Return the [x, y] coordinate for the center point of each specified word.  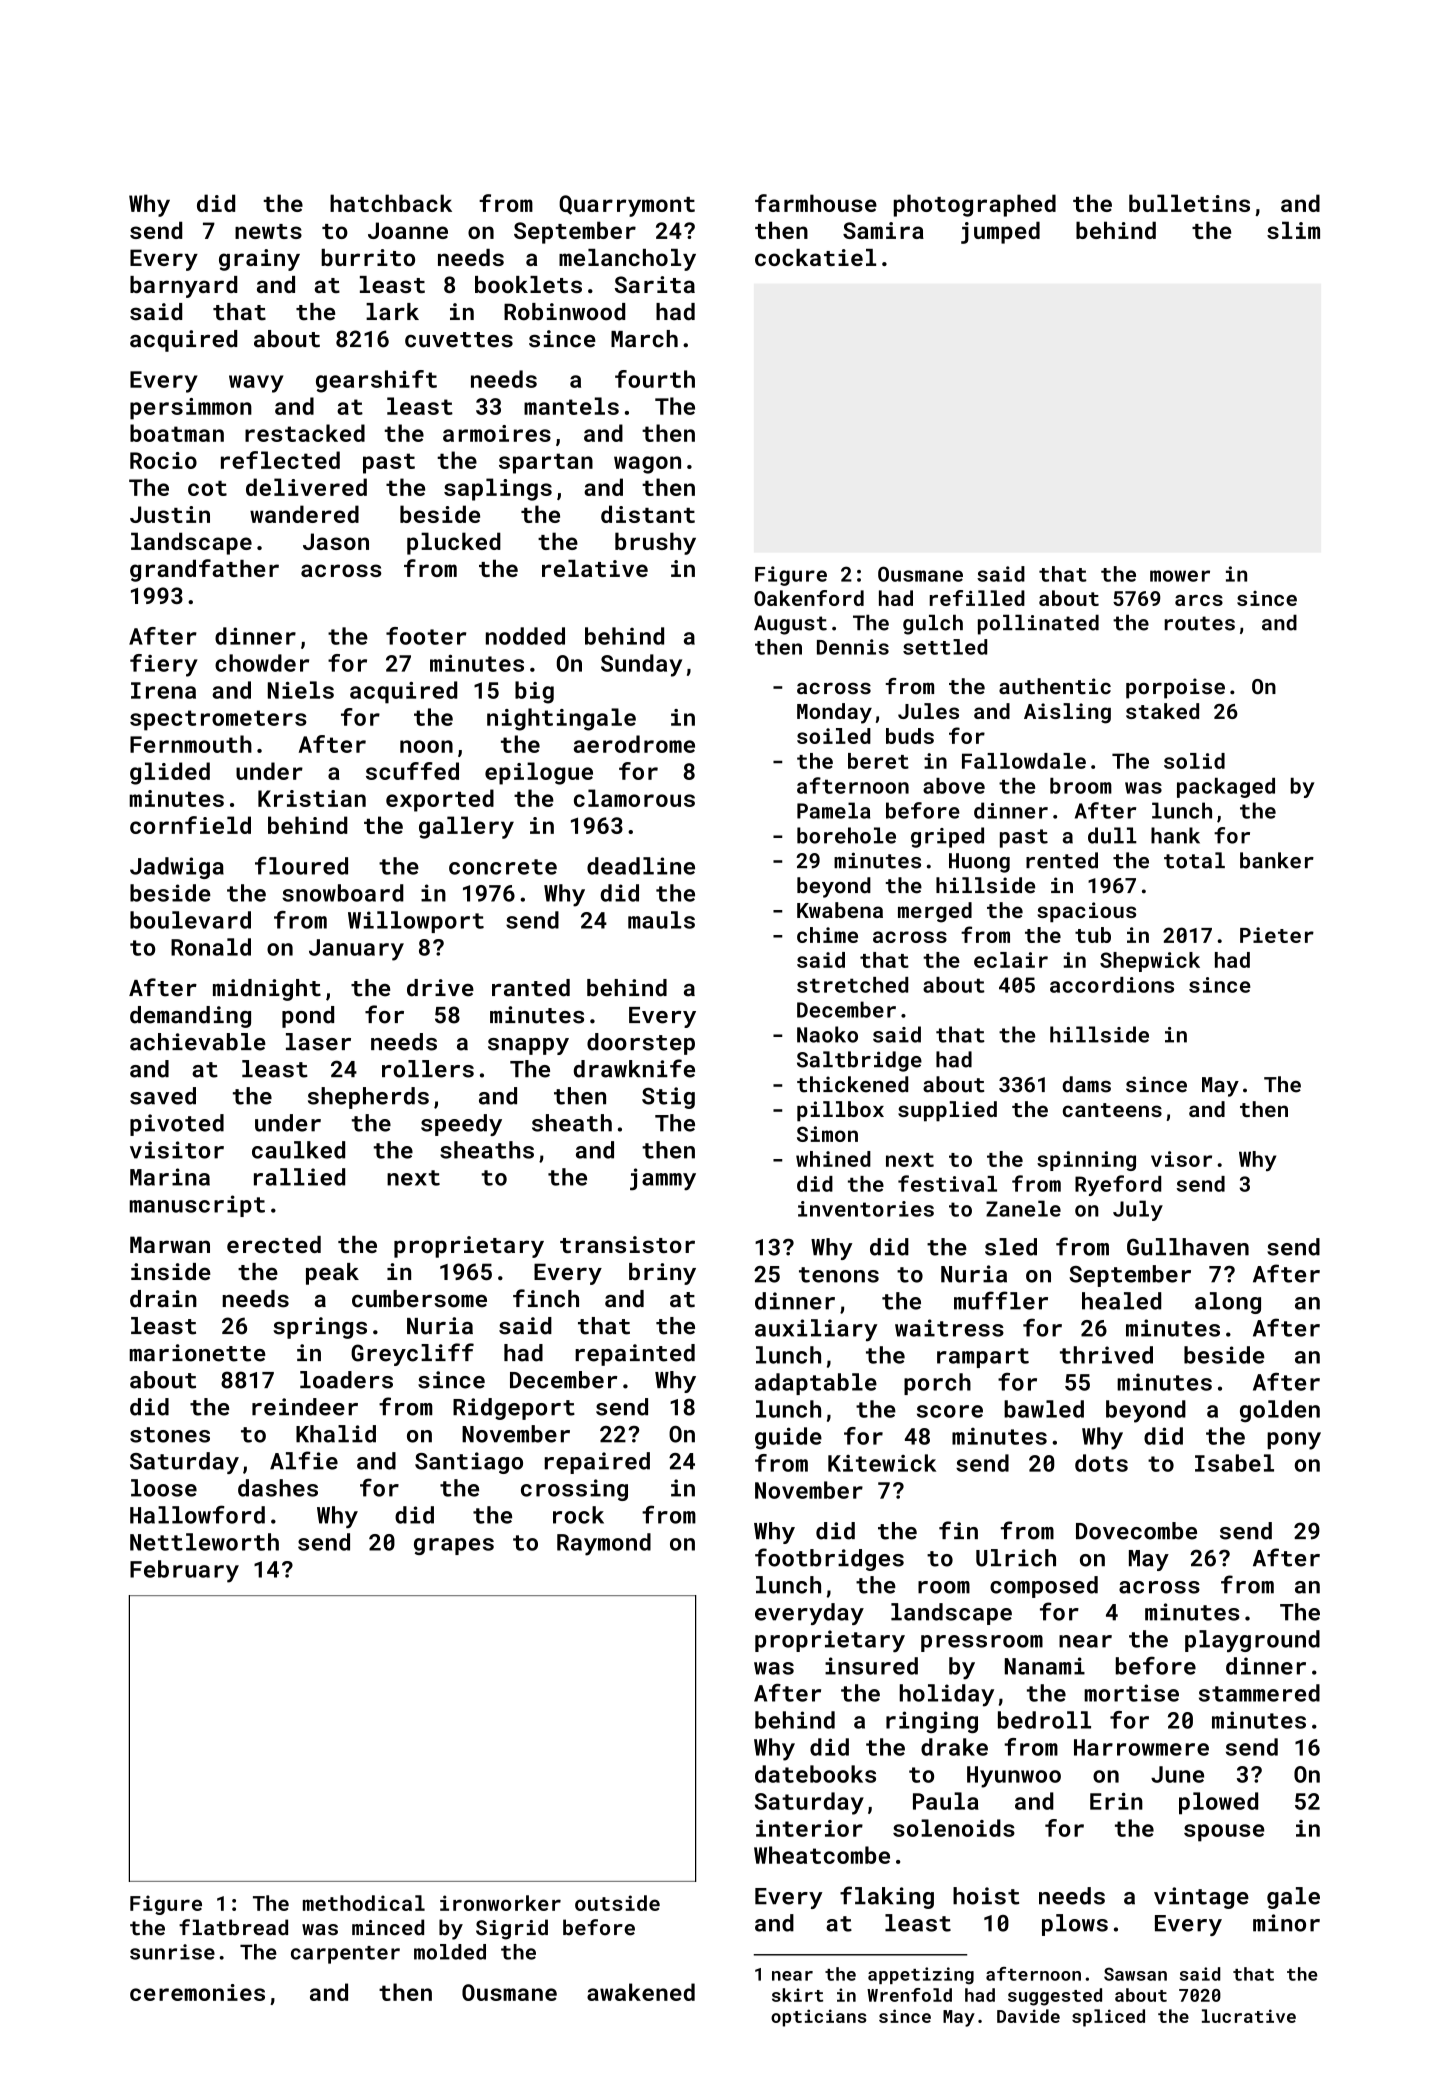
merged [935, 912]
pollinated [1038, 624]
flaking [887, 1897]
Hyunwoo [1014, 1777]
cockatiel [815, 257]
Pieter [1277, 935]
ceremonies [197, 1992]
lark [392, 312]
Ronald [211, 947]
